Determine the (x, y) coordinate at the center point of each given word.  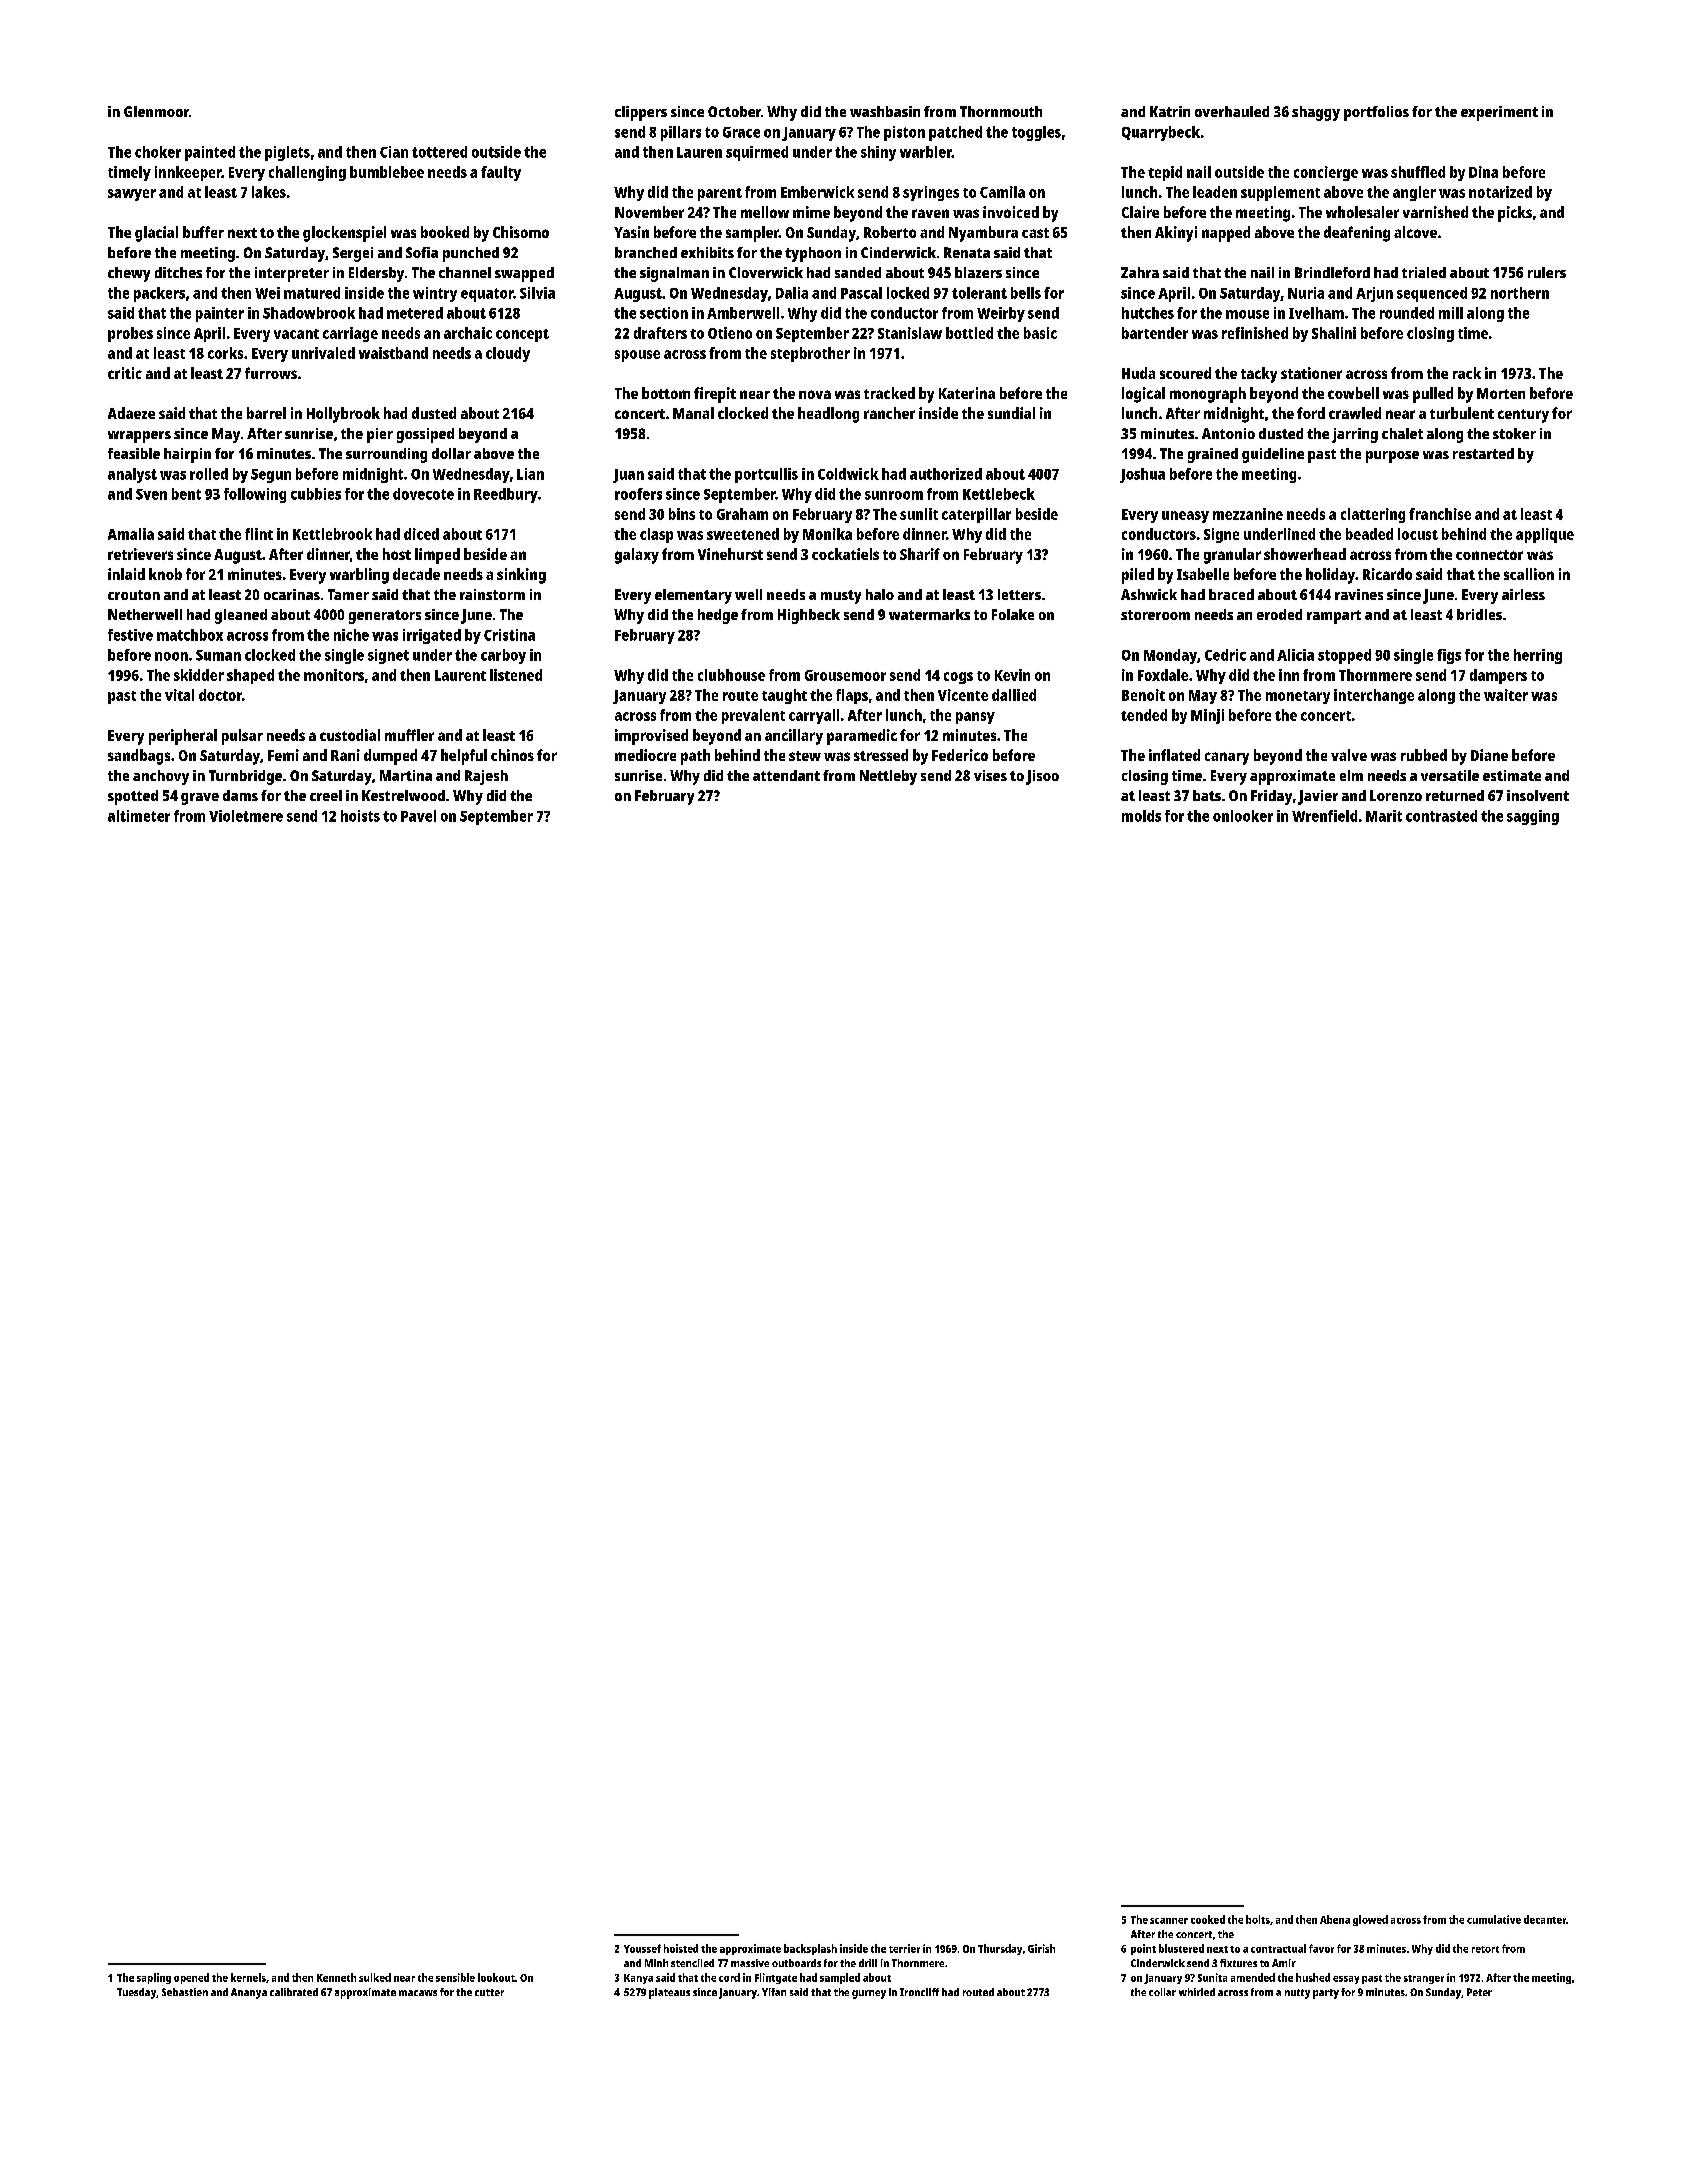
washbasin (885, 111)
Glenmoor (156, 111)
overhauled (1232, 111)
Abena (1335, 1919)
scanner (1169, 1921)
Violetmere (246, 816)
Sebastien (185, 1992)
